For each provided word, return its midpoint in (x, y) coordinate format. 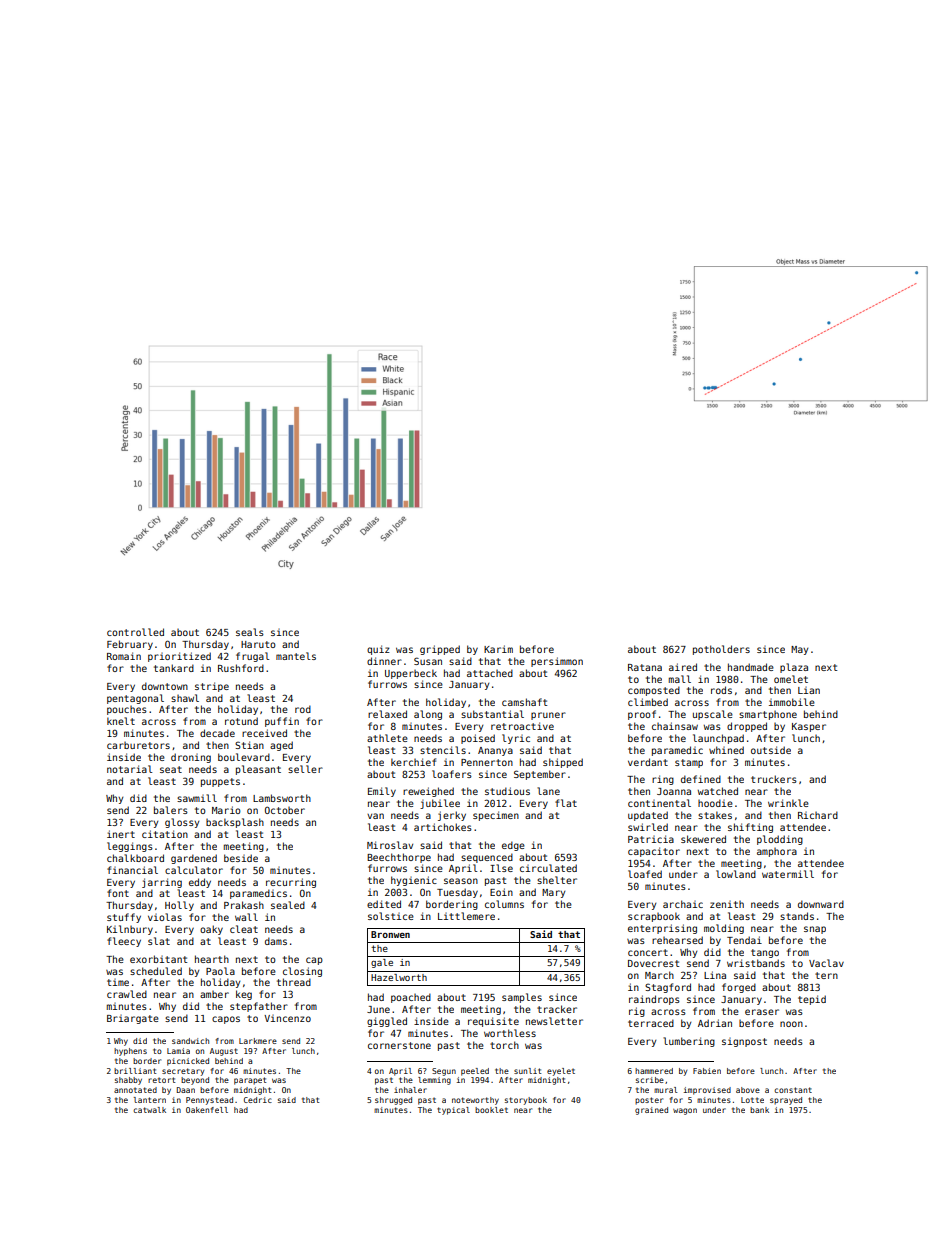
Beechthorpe (399, 858)
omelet (791, 679)
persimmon (557, 662)
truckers (774, 779)
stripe (212, 687)
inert (121, 834)
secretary (183, 1072)
